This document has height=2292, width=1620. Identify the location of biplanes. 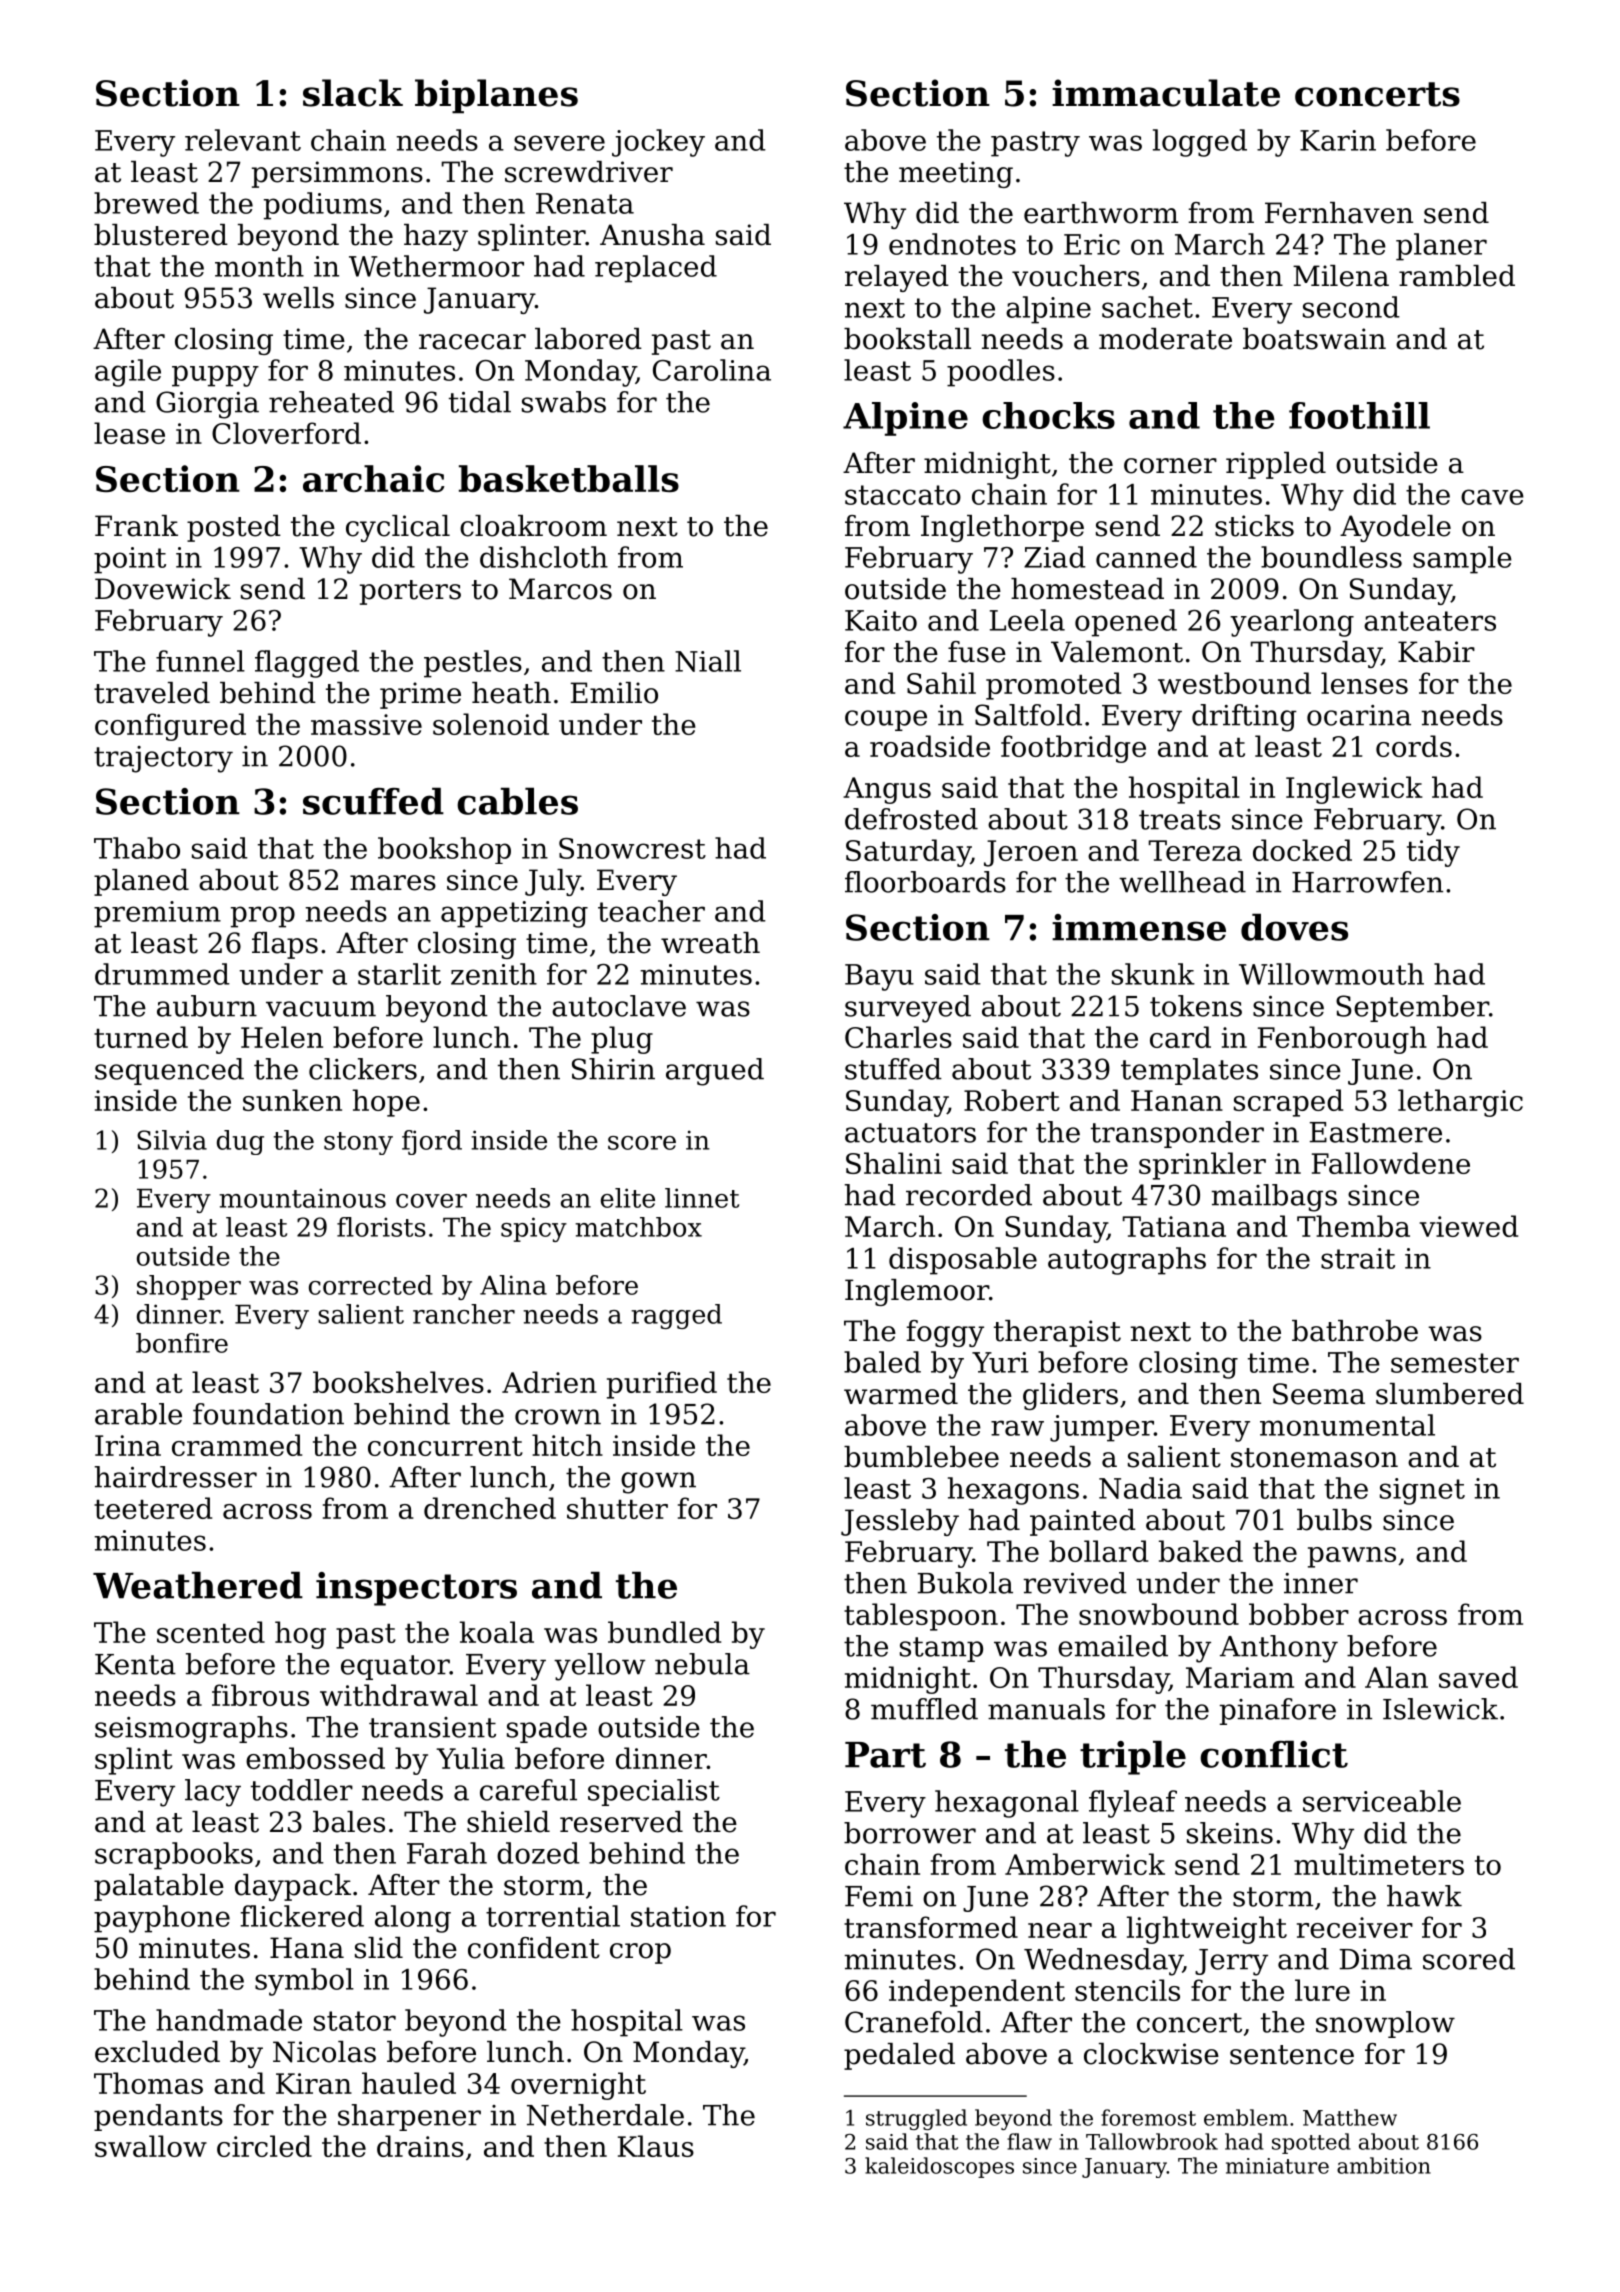
(496, 96).
